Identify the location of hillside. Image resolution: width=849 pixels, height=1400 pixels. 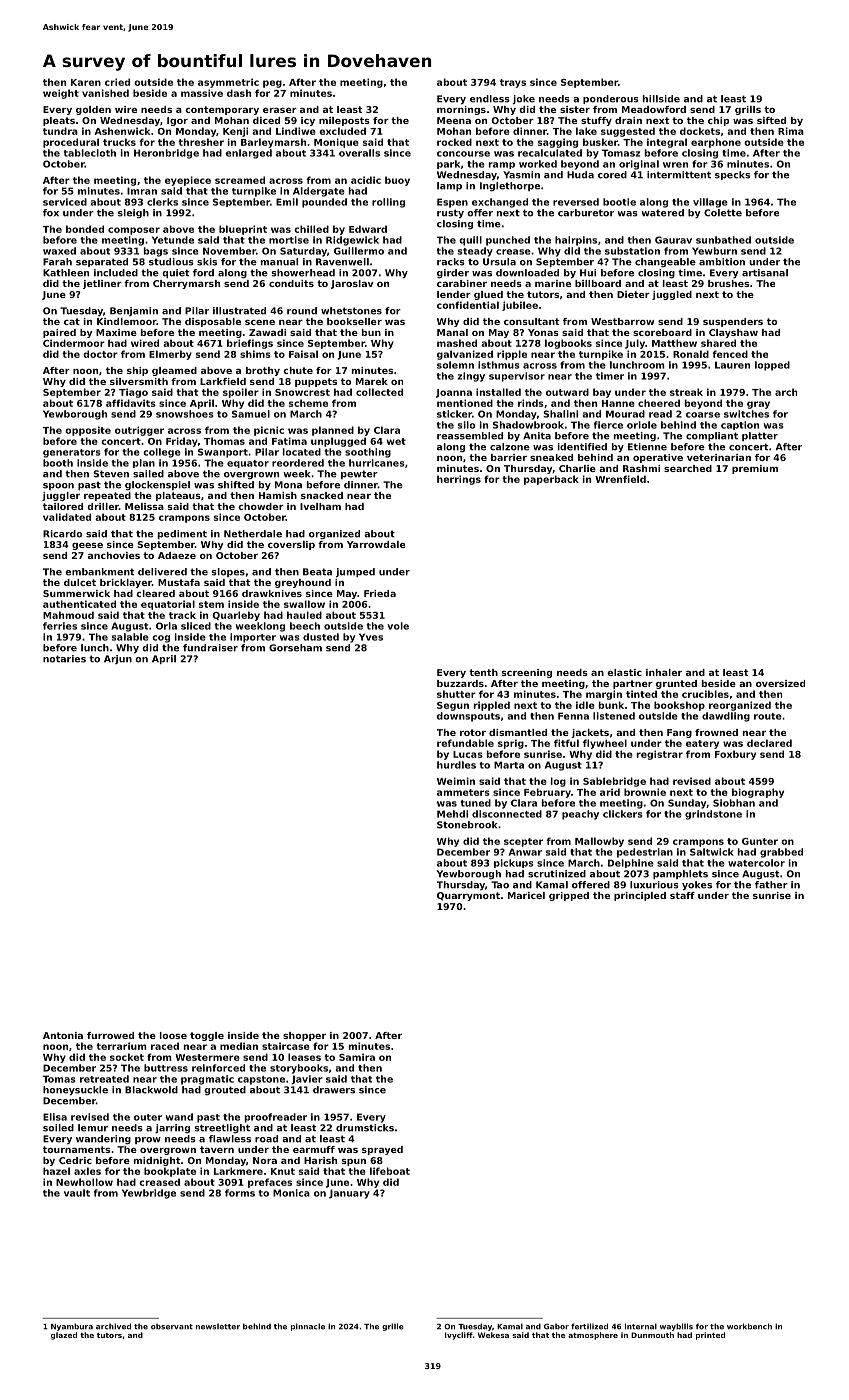
(661, 99).
